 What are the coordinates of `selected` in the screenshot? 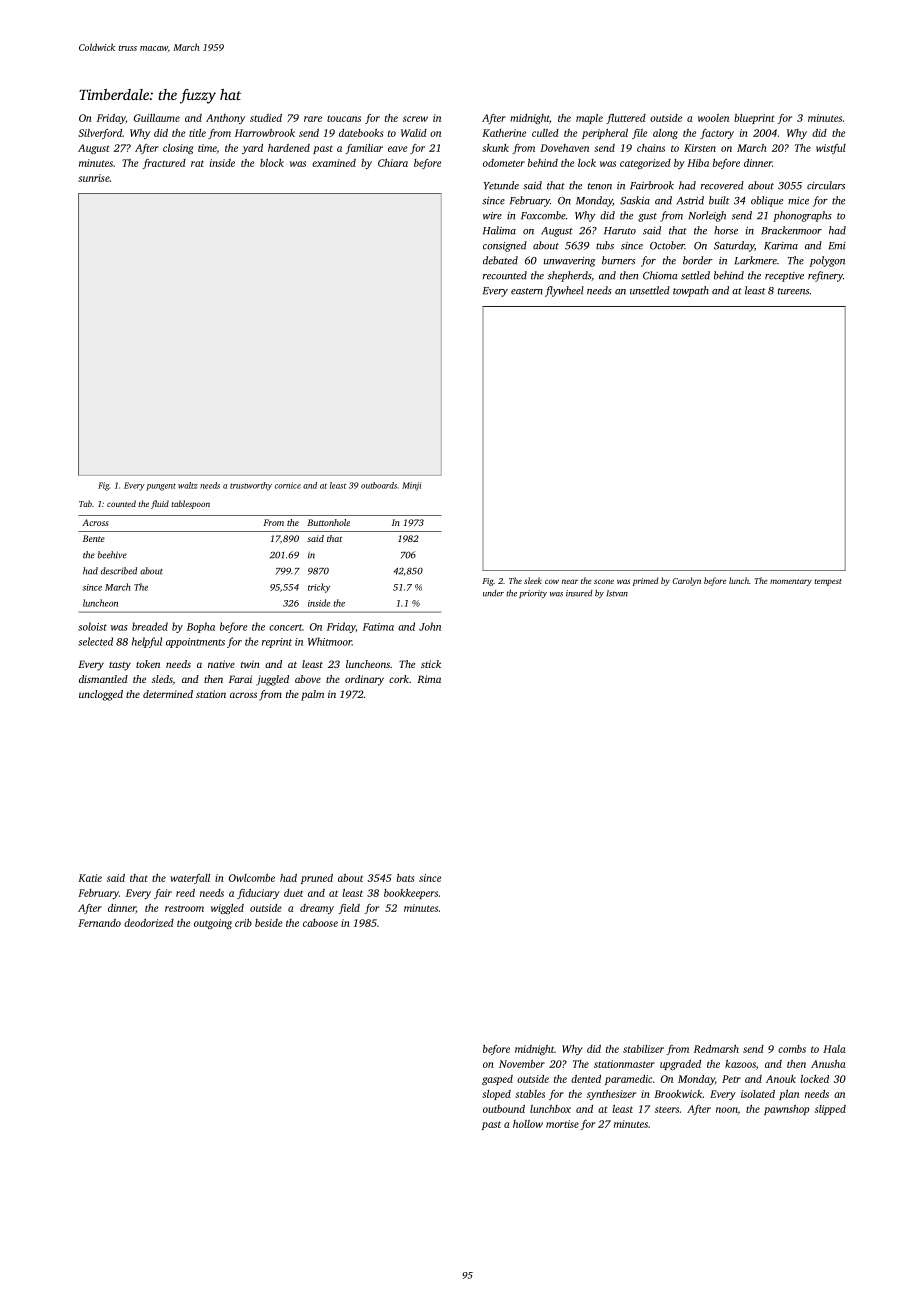 It's located at (95, 641).
